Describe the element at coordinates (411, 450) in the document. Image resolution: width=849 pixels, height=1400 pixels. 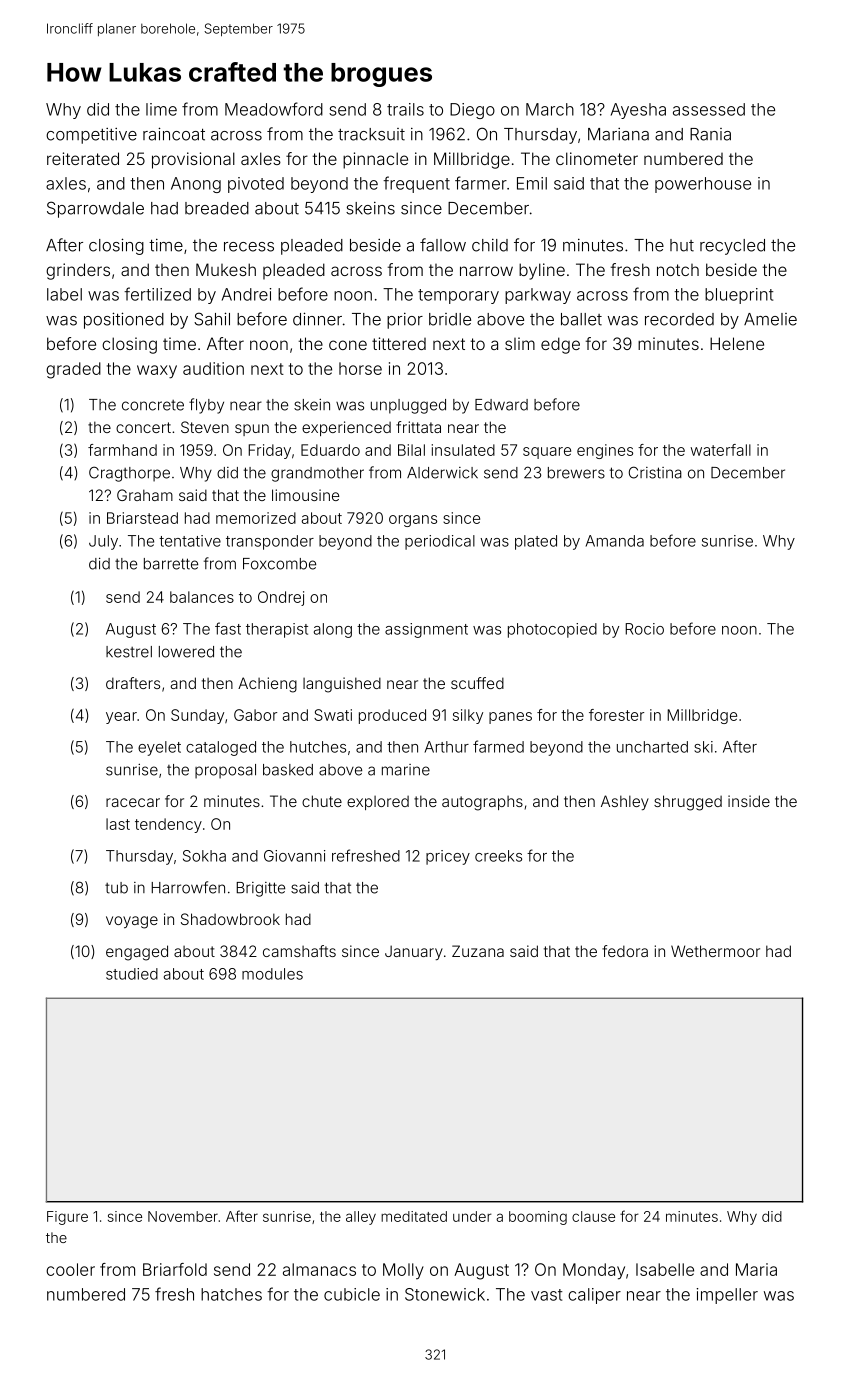
I see `Bilal` at that location.
